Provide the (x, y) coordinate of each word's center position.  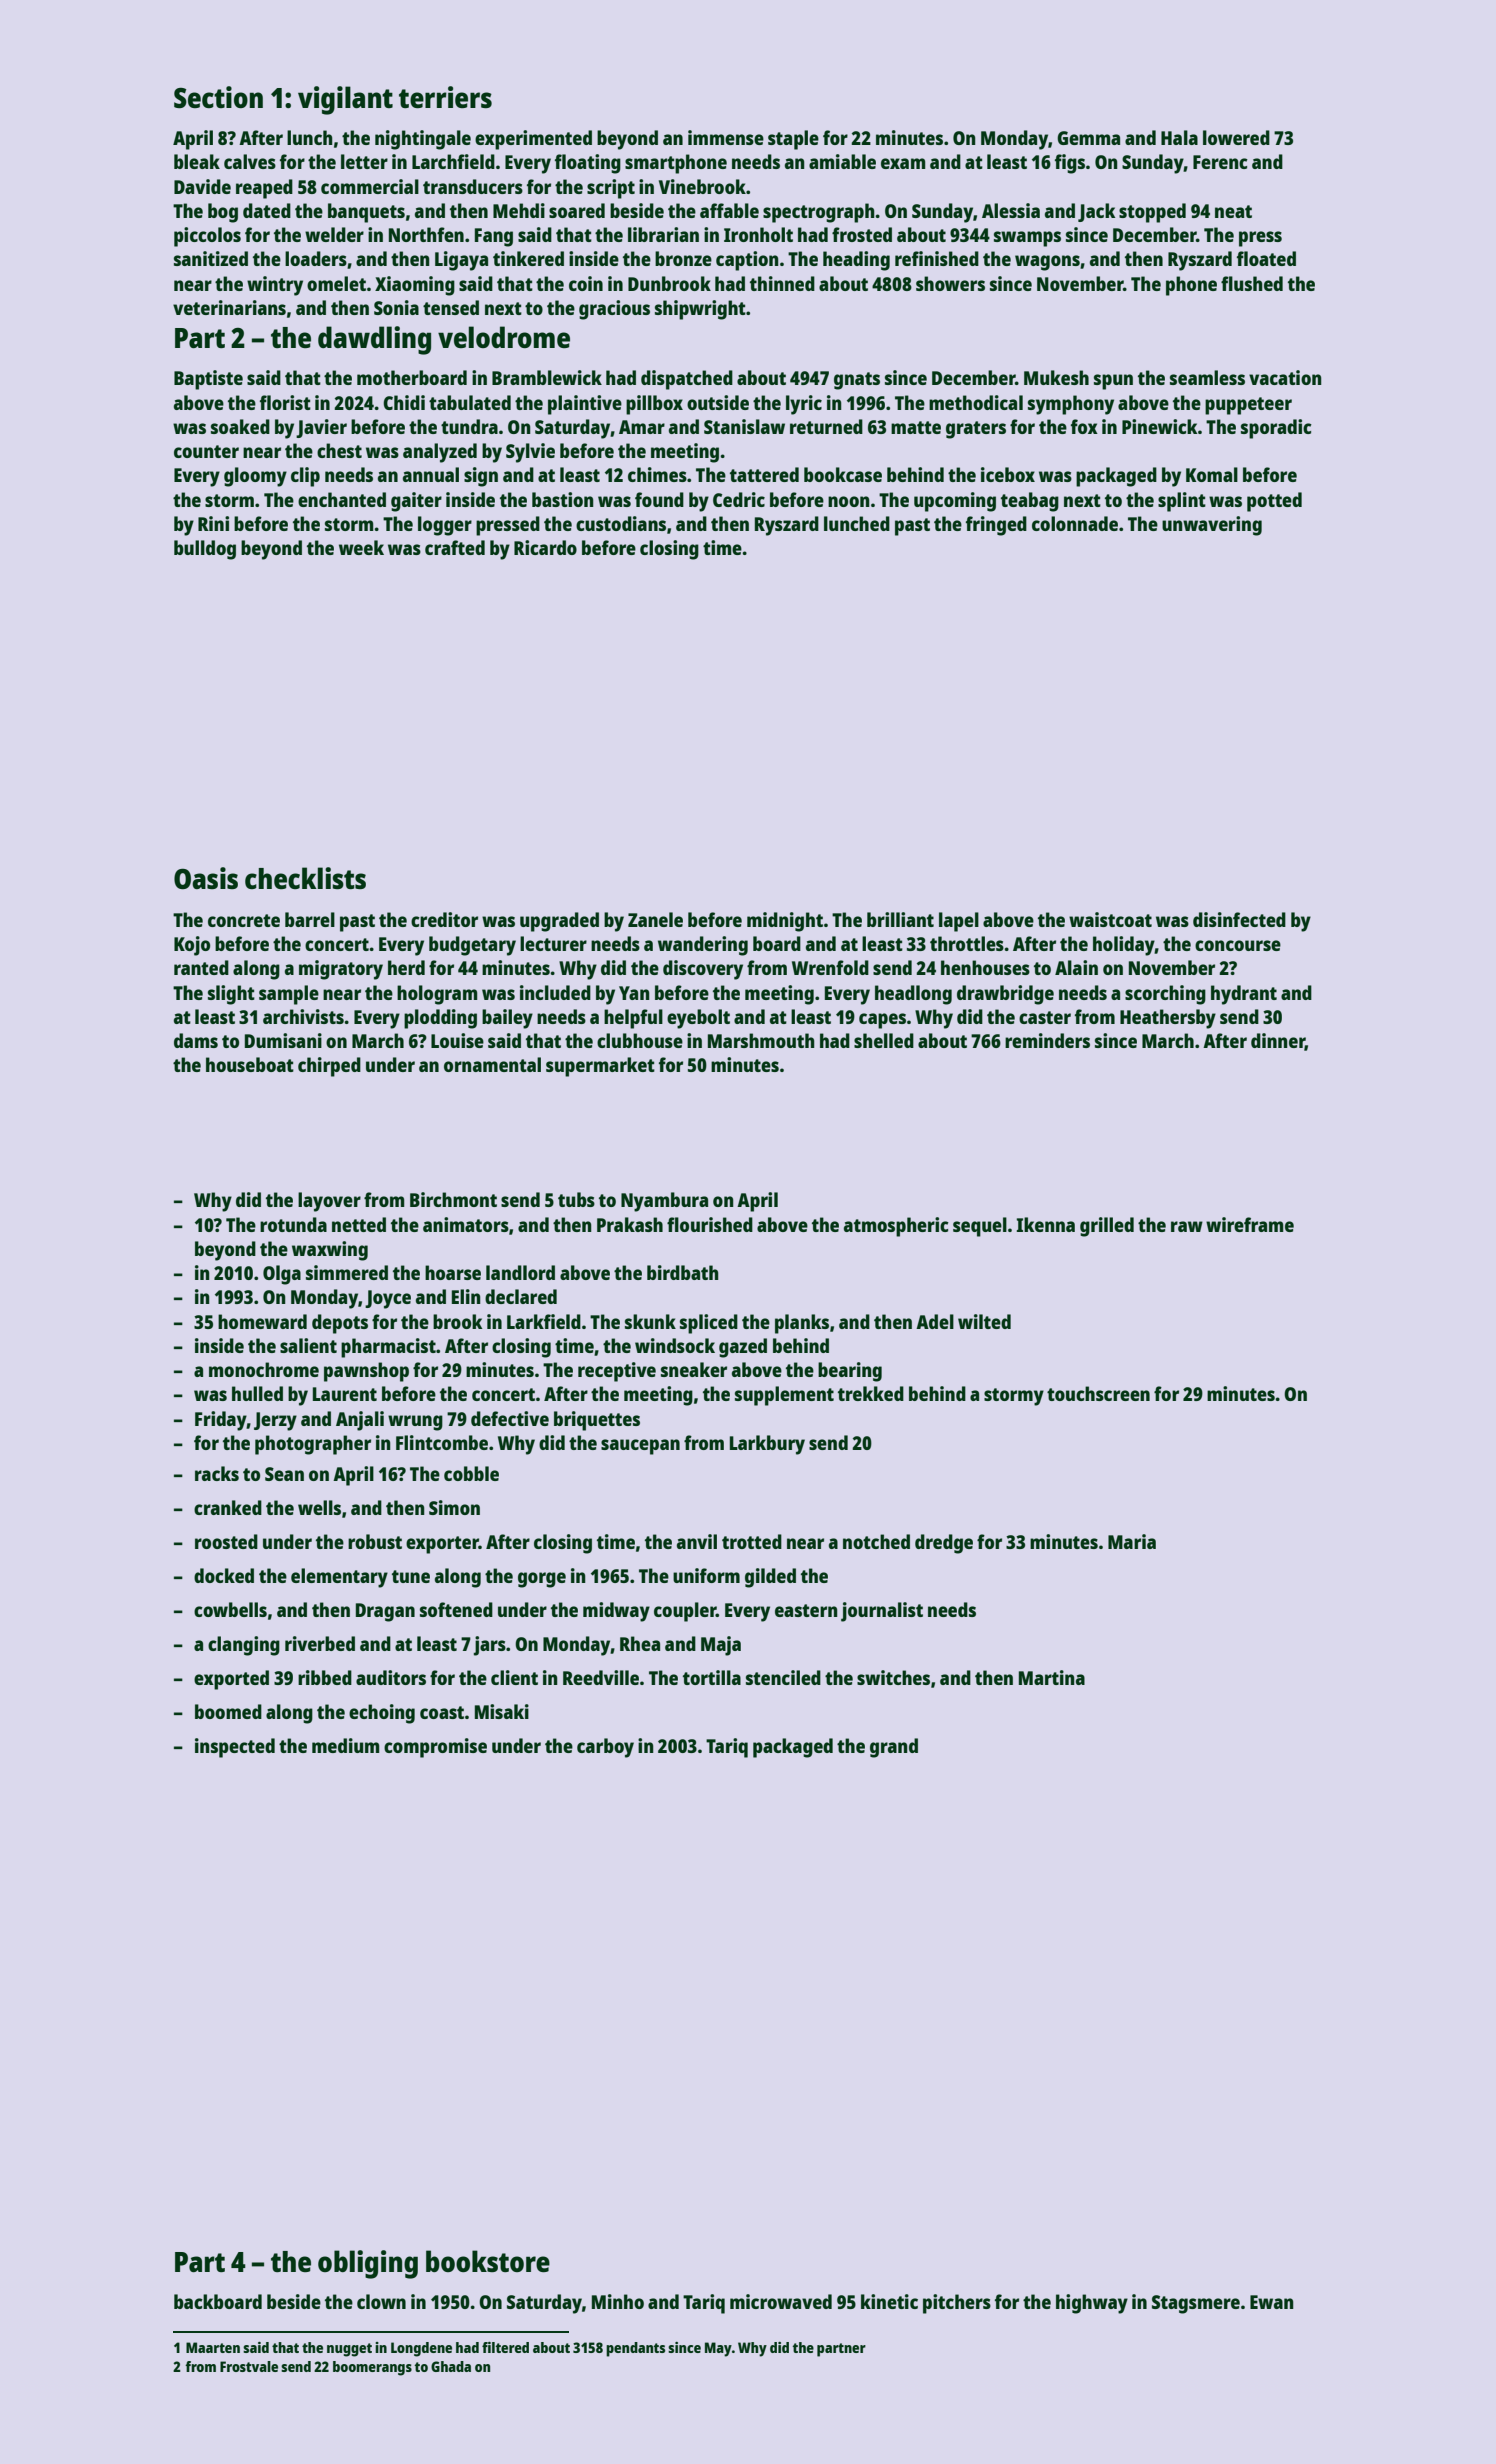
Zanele (655, 919)
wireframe (1250, 1224)
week (361, 547)
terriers (445, 97)
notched (876, 1541)
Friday (221, 1421)
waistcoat (1110, 919)
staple (793, 140)
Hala (1179, 137)
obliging (368, 2264)
